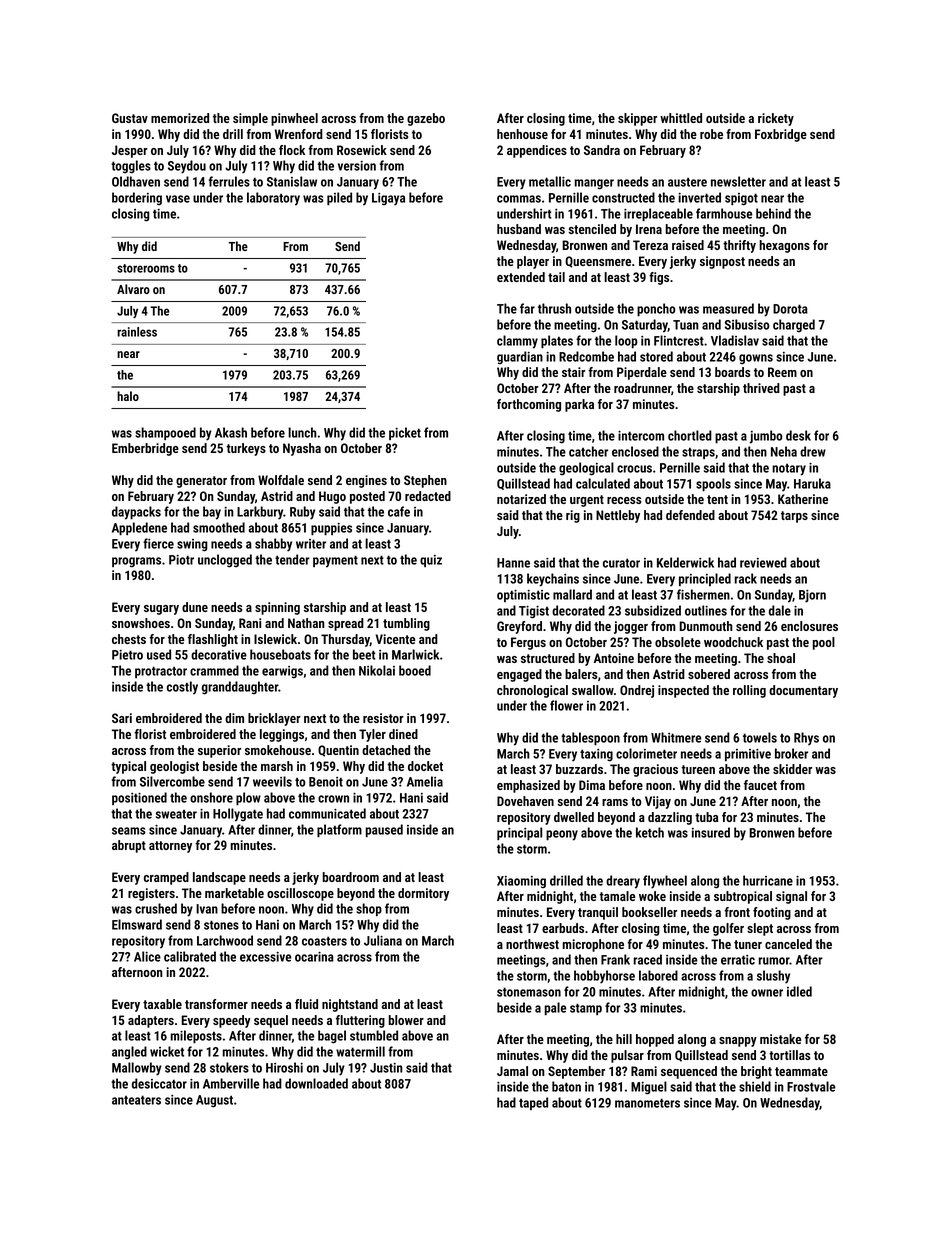  What do you see at coordinates (533, 1103) in the screenshot?
I see `taped` at bounding box center [533, 1103].
